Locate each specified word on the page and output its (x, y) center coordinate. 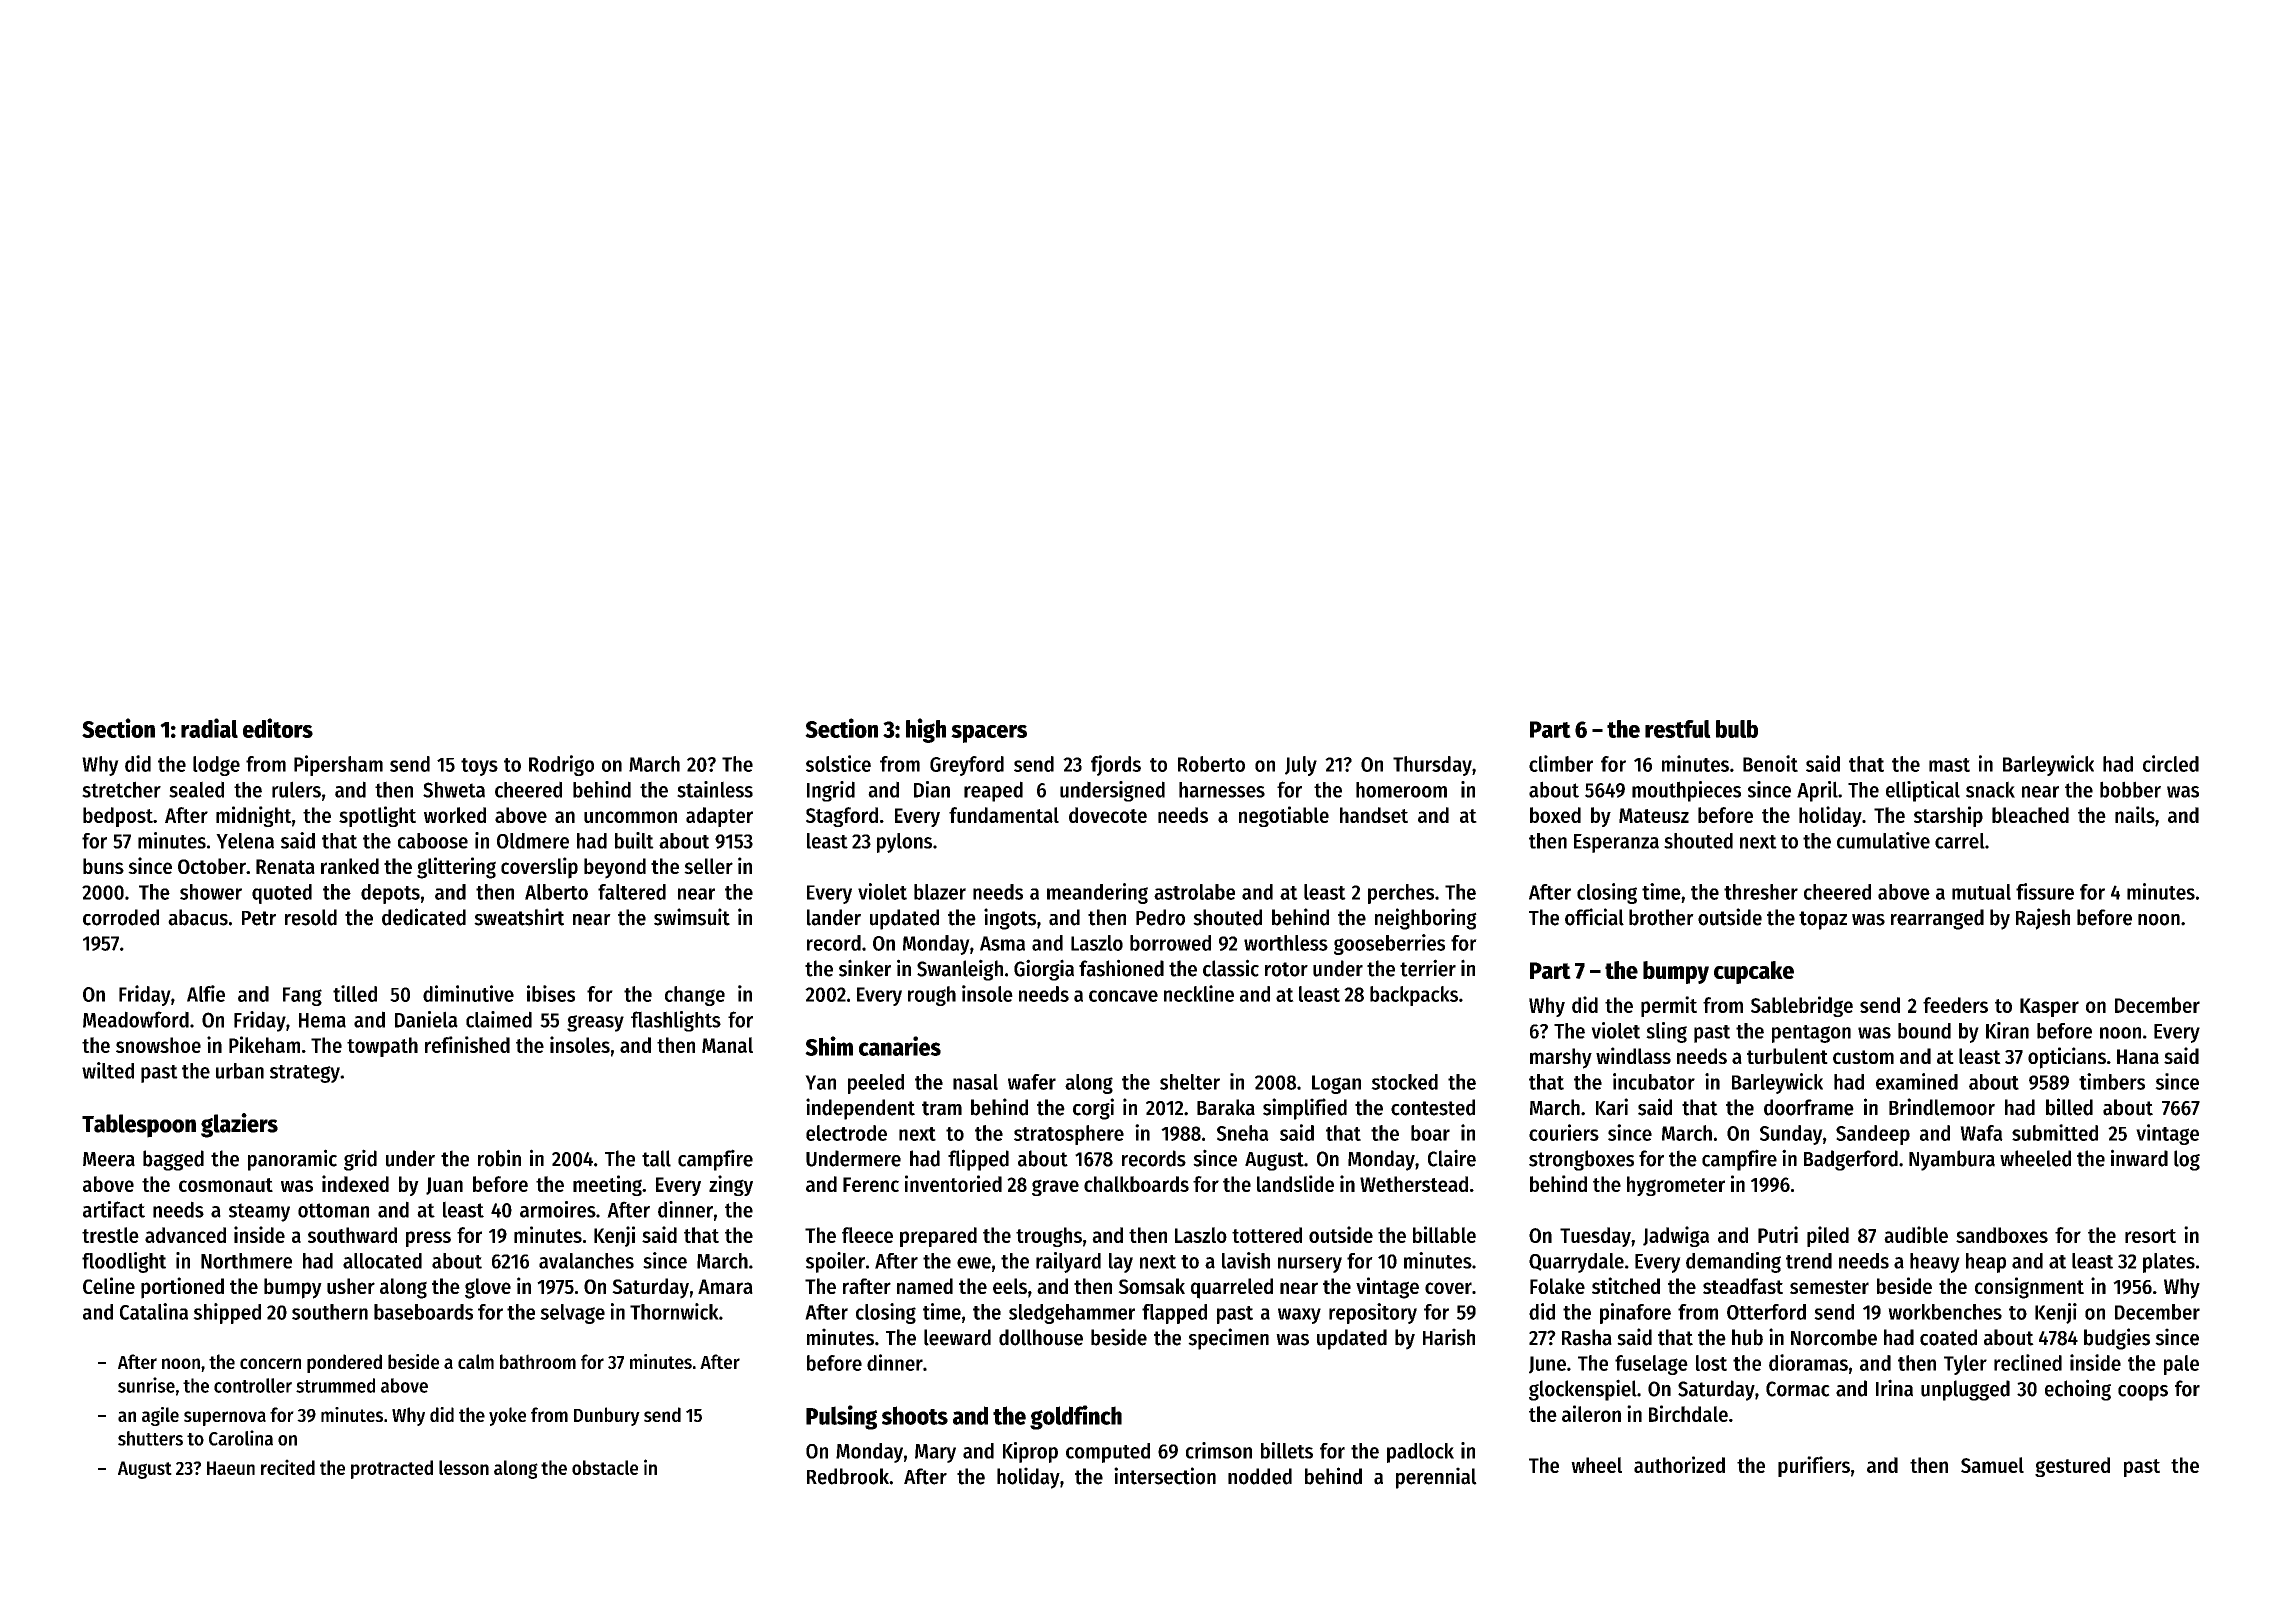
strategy (305, 1074)
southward (352, 1235)
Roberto (1211, 764)
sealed (196, 789)
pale (2181, 1365)
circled (2171, 763)
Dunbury (607, 1416)
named (925, 1286)
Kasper (2049, 1007)
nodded (1260, 1476)
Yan (820, 1082)
